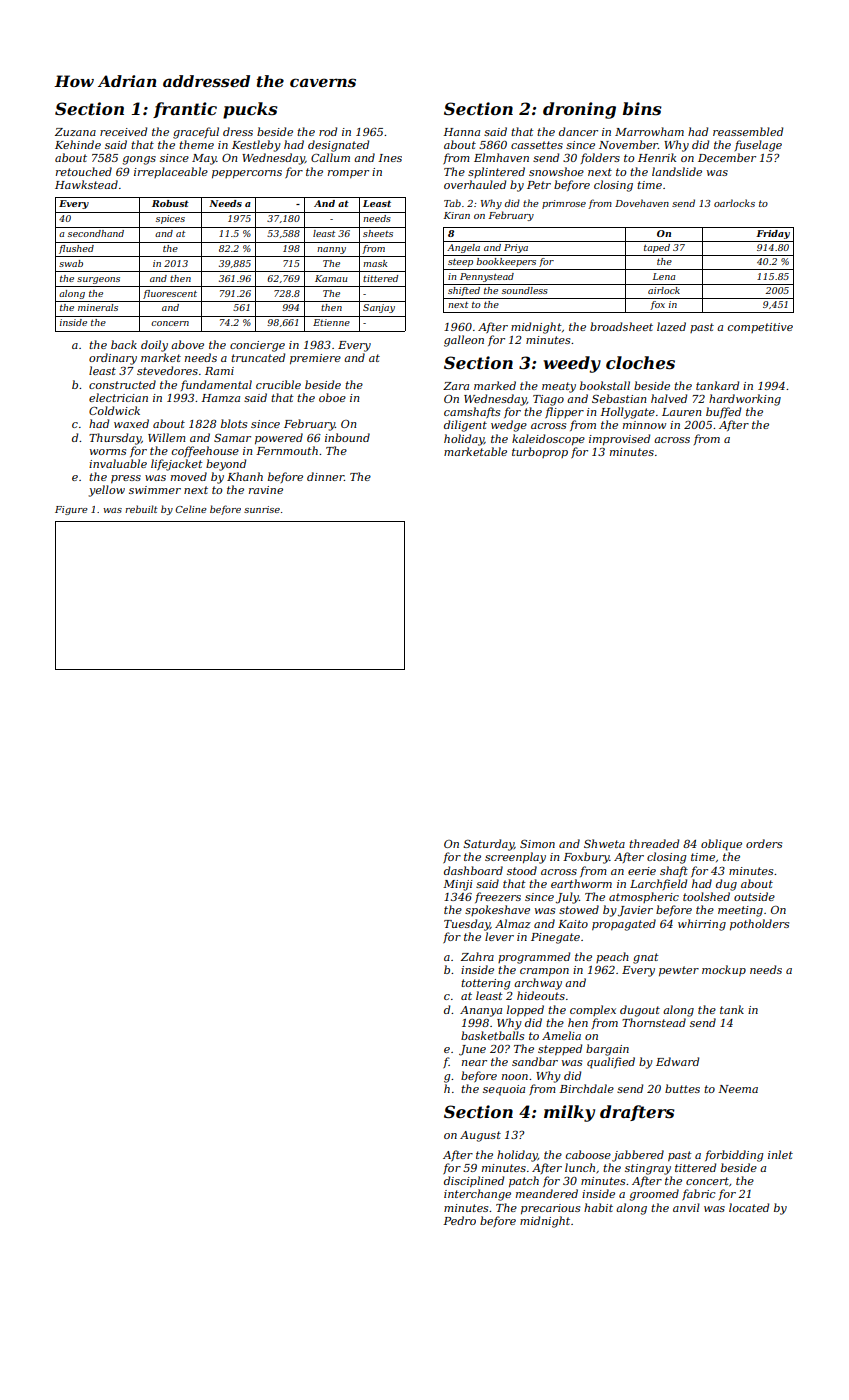  I want to click on Marrowham, so click(649, 131).
